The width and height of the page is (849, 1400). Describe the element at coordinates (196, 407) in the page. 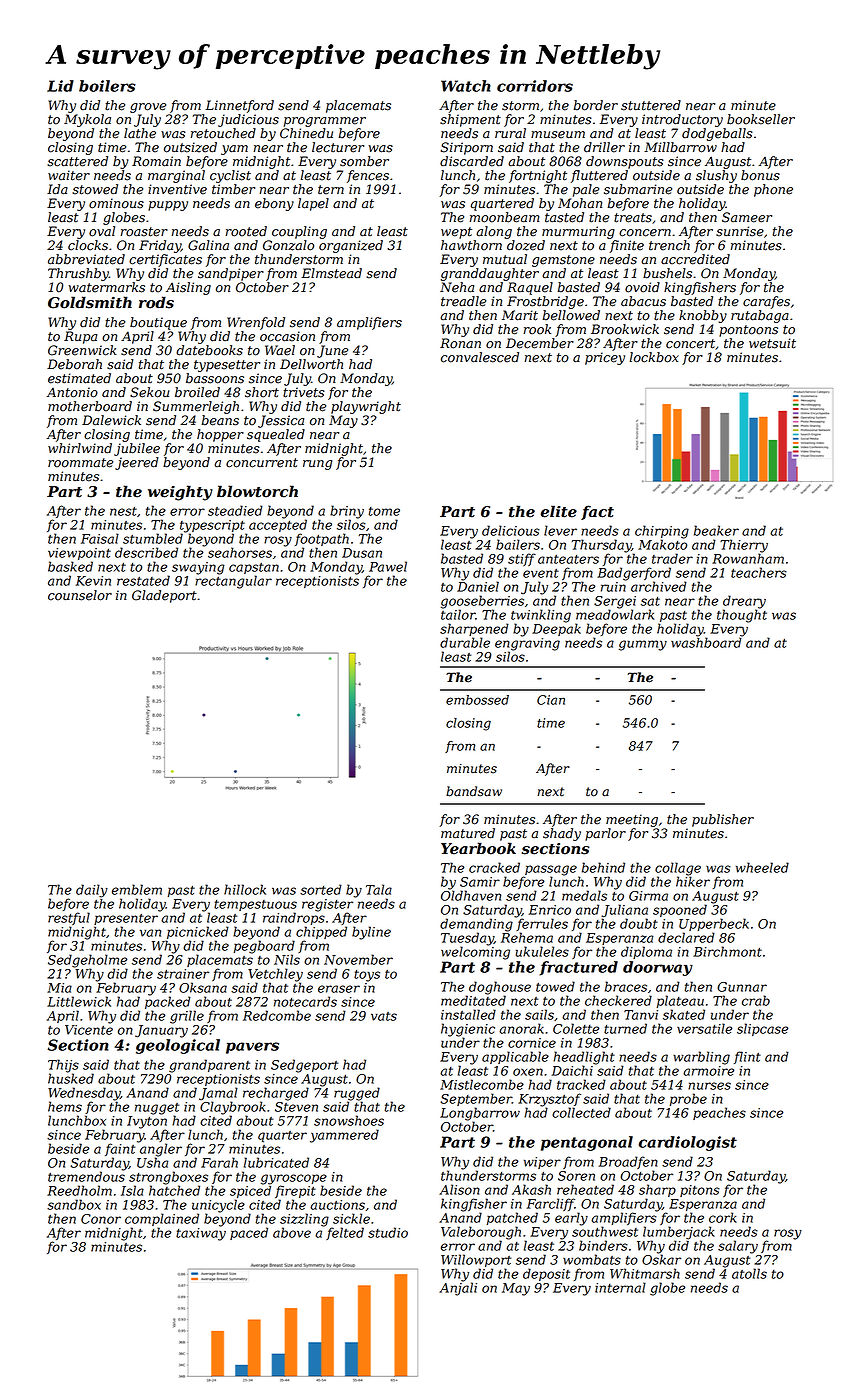

I see `Summerleigh` at that location.
